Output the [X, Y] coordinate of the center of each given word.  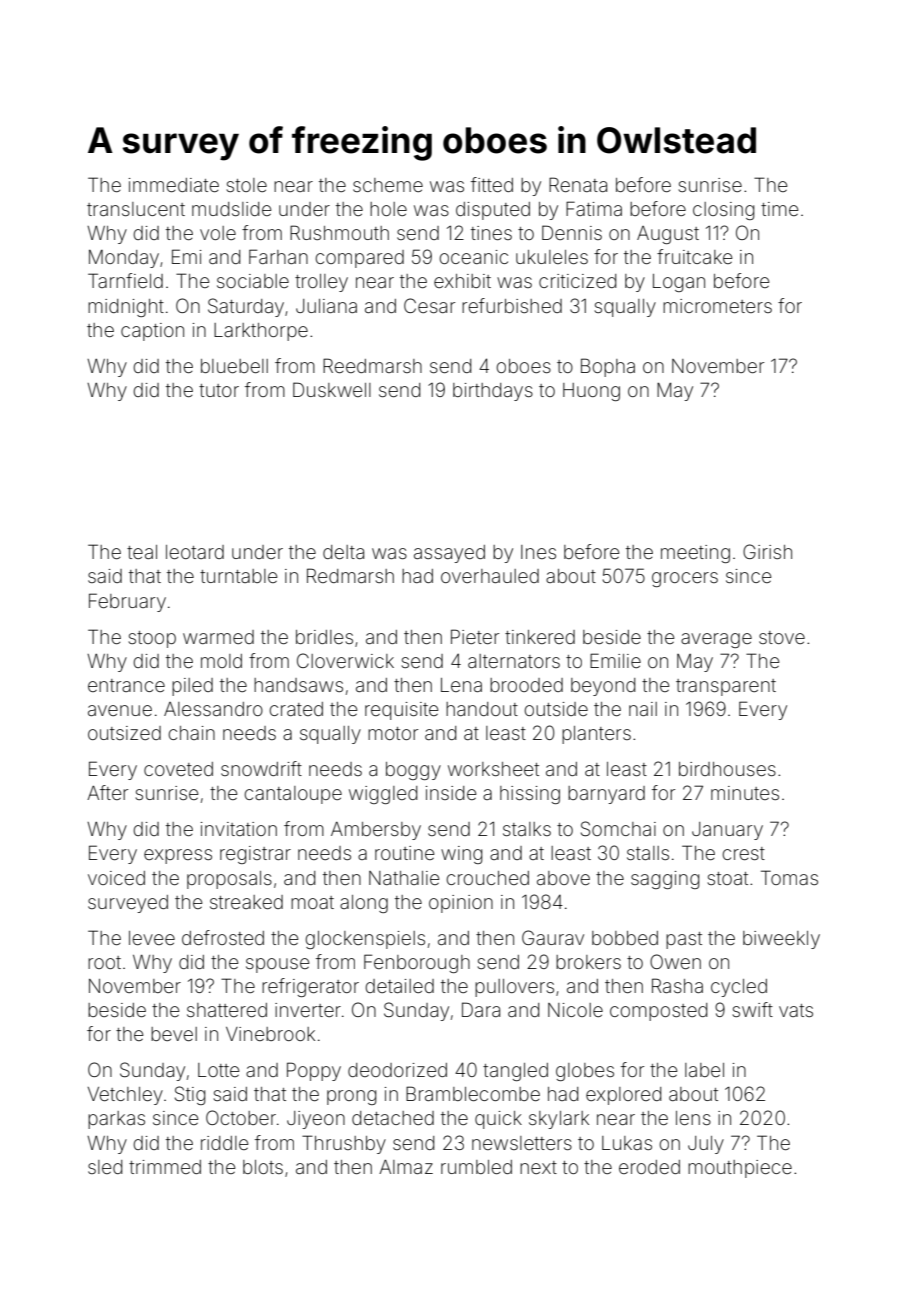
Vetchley [125, 1096]
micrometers [717, 306]
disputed [493, 211]
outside [556, 709]
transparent [726, 687]
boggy [413, 771]
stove [782, 637]
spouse [277, 965]
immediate [174, 185]
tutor [219, 390]
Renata [578, 184]
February [127, 602]
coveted [178, 769]
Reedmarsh [372, 365]
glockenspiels [365, 940]
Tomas [789, 877]
